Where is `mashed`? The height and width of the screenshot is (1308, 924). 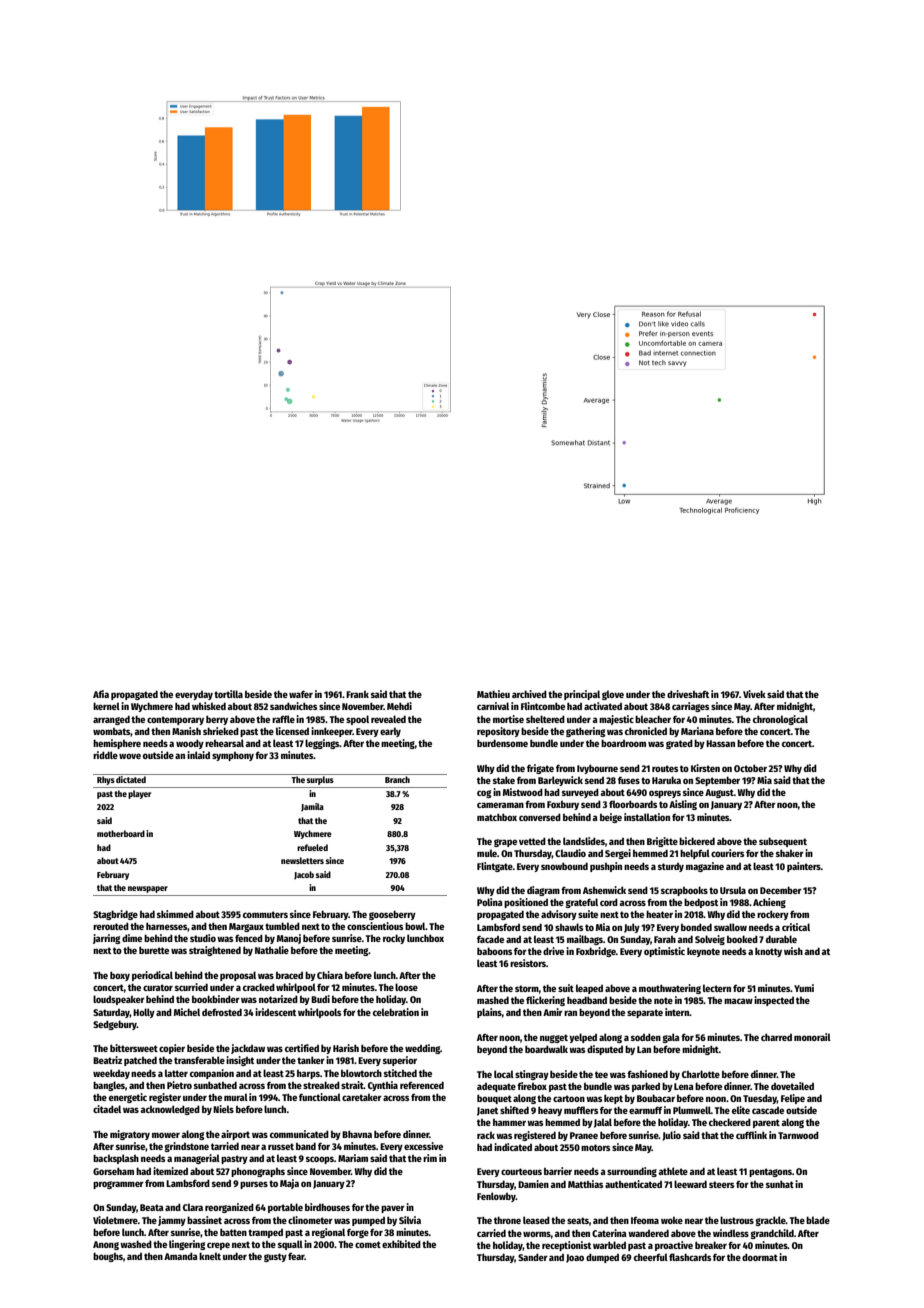
mashed is located at coordinates (493, 1000).
